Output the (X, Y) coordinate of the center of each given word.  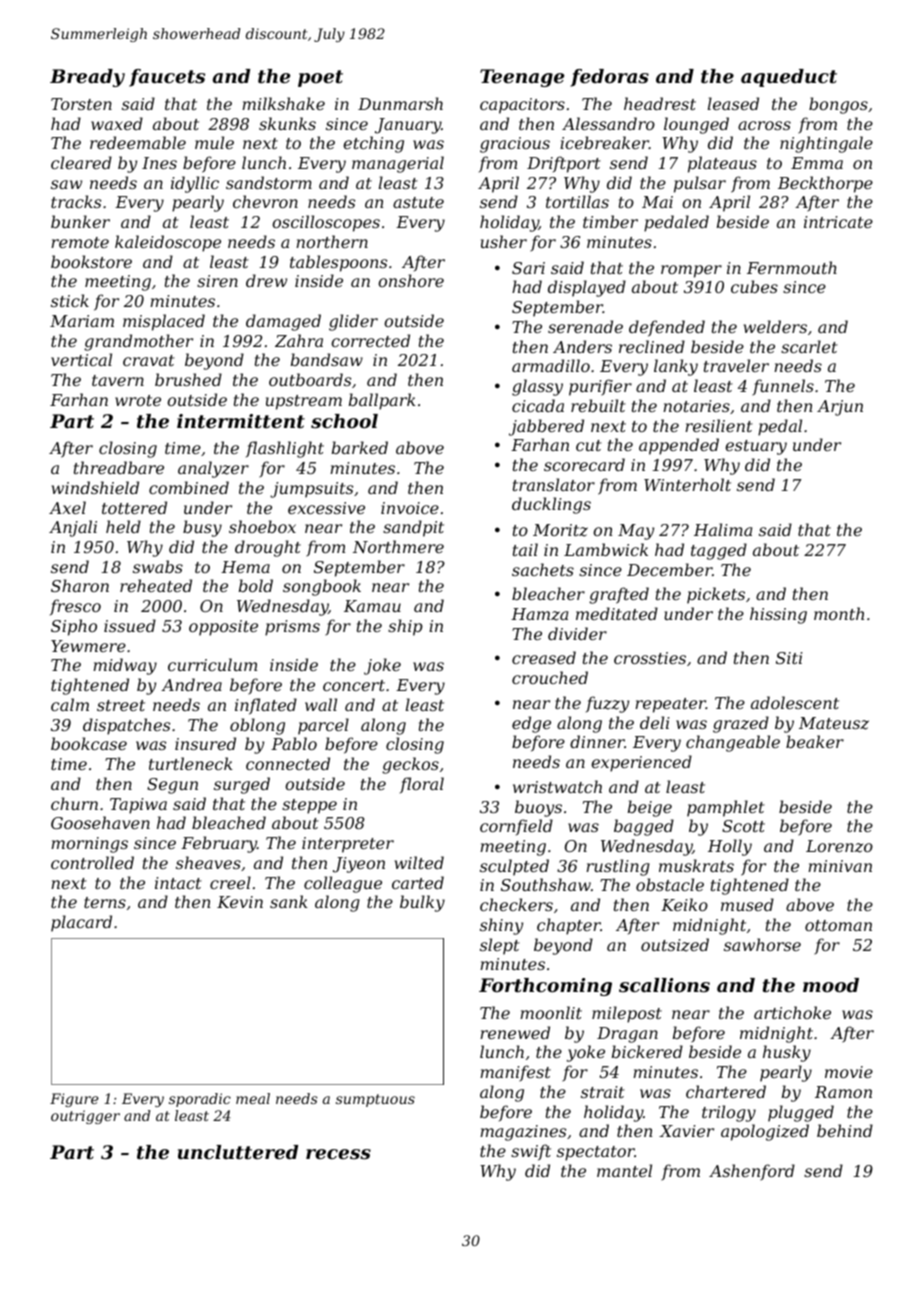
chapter (569, 926)
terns (105, 902)
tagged (719, 551)
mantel (624, 1170)
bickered (647, 1051)
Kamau (372, 606)
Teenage (522, 78)
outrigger (85, 1117)
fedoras (609, 78)
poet (320, 78)
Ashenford (752, 1172)
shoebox (262, 526)
